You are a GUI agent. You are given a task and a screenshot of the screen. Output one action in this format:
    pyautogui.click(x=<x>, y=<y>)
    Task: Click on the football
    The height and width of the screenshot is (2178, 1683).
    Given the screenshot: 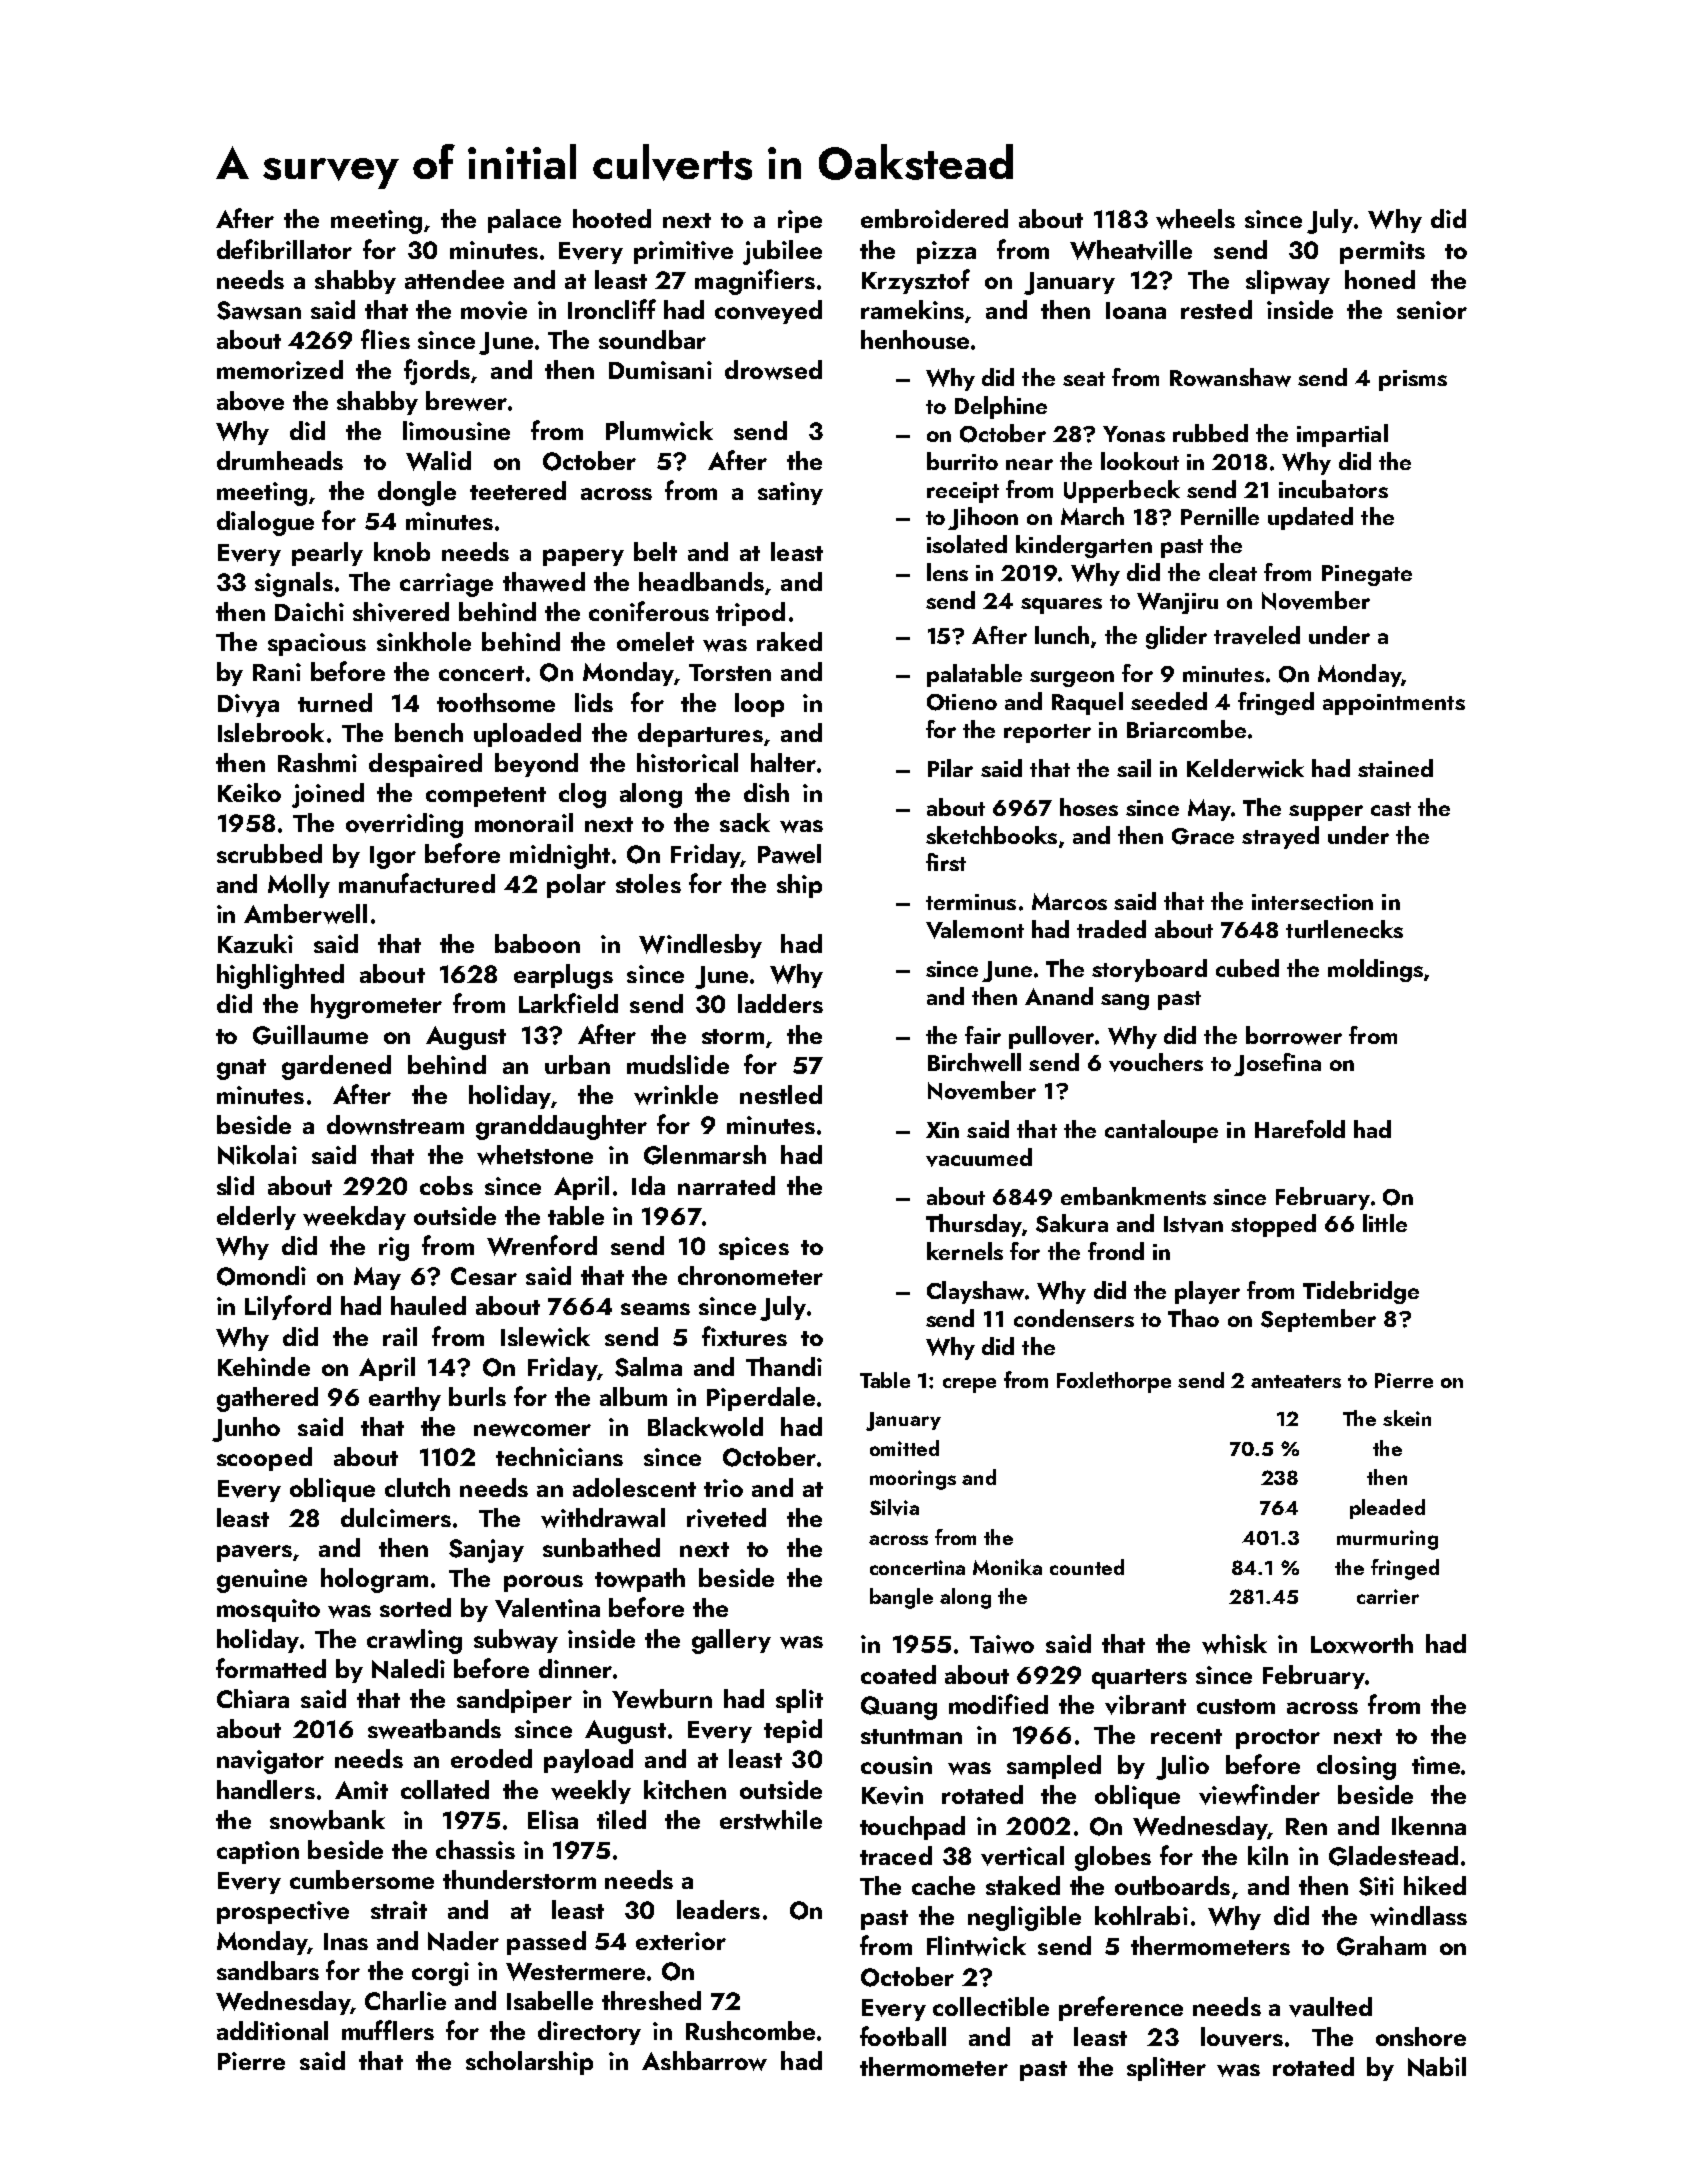 What is the action you would take?
    pyautogui.click(x=903, y=2036)
